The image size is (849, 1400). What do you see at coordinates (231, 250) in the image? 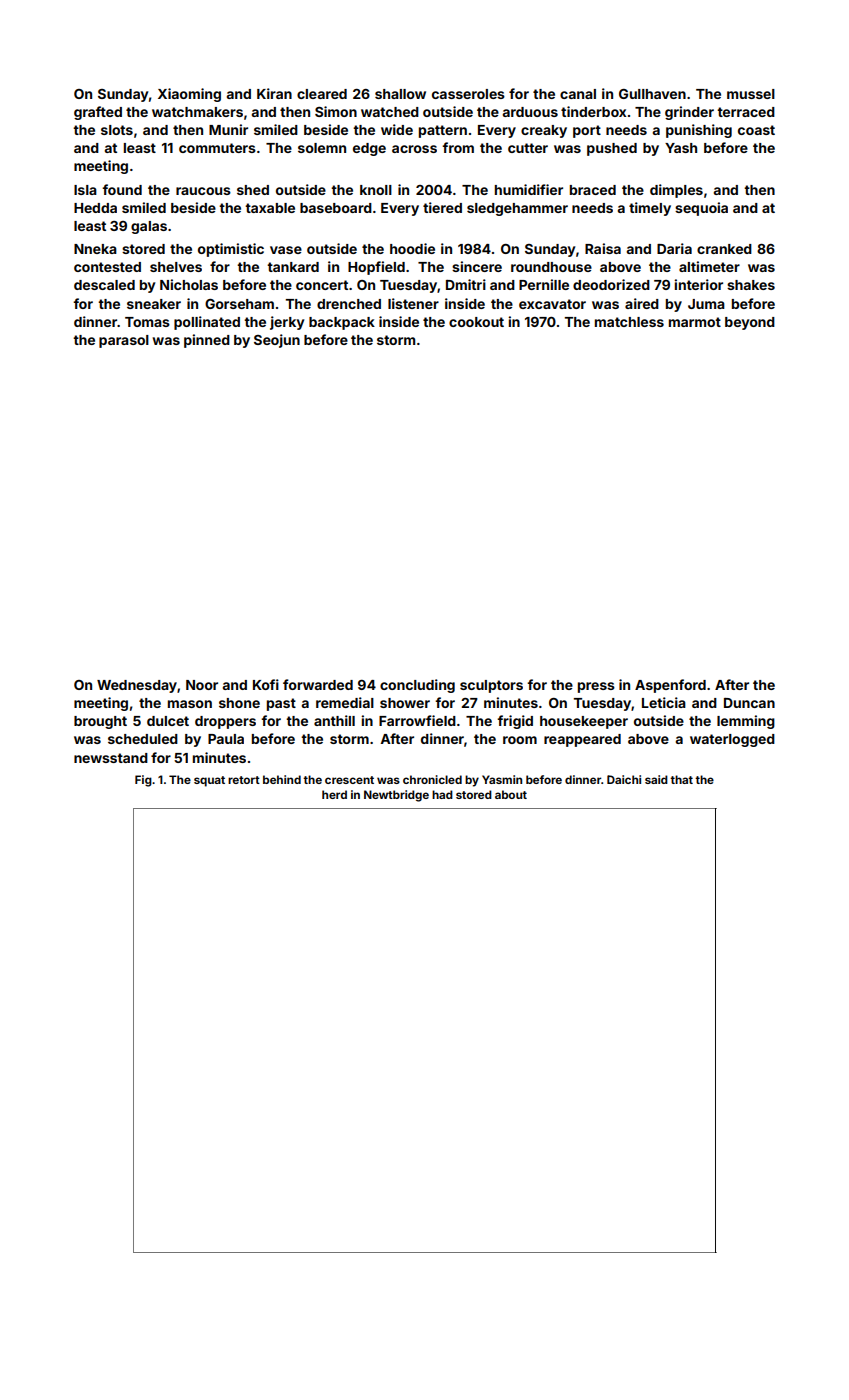
I see `optimistic` at bounding box center [231, 250].
